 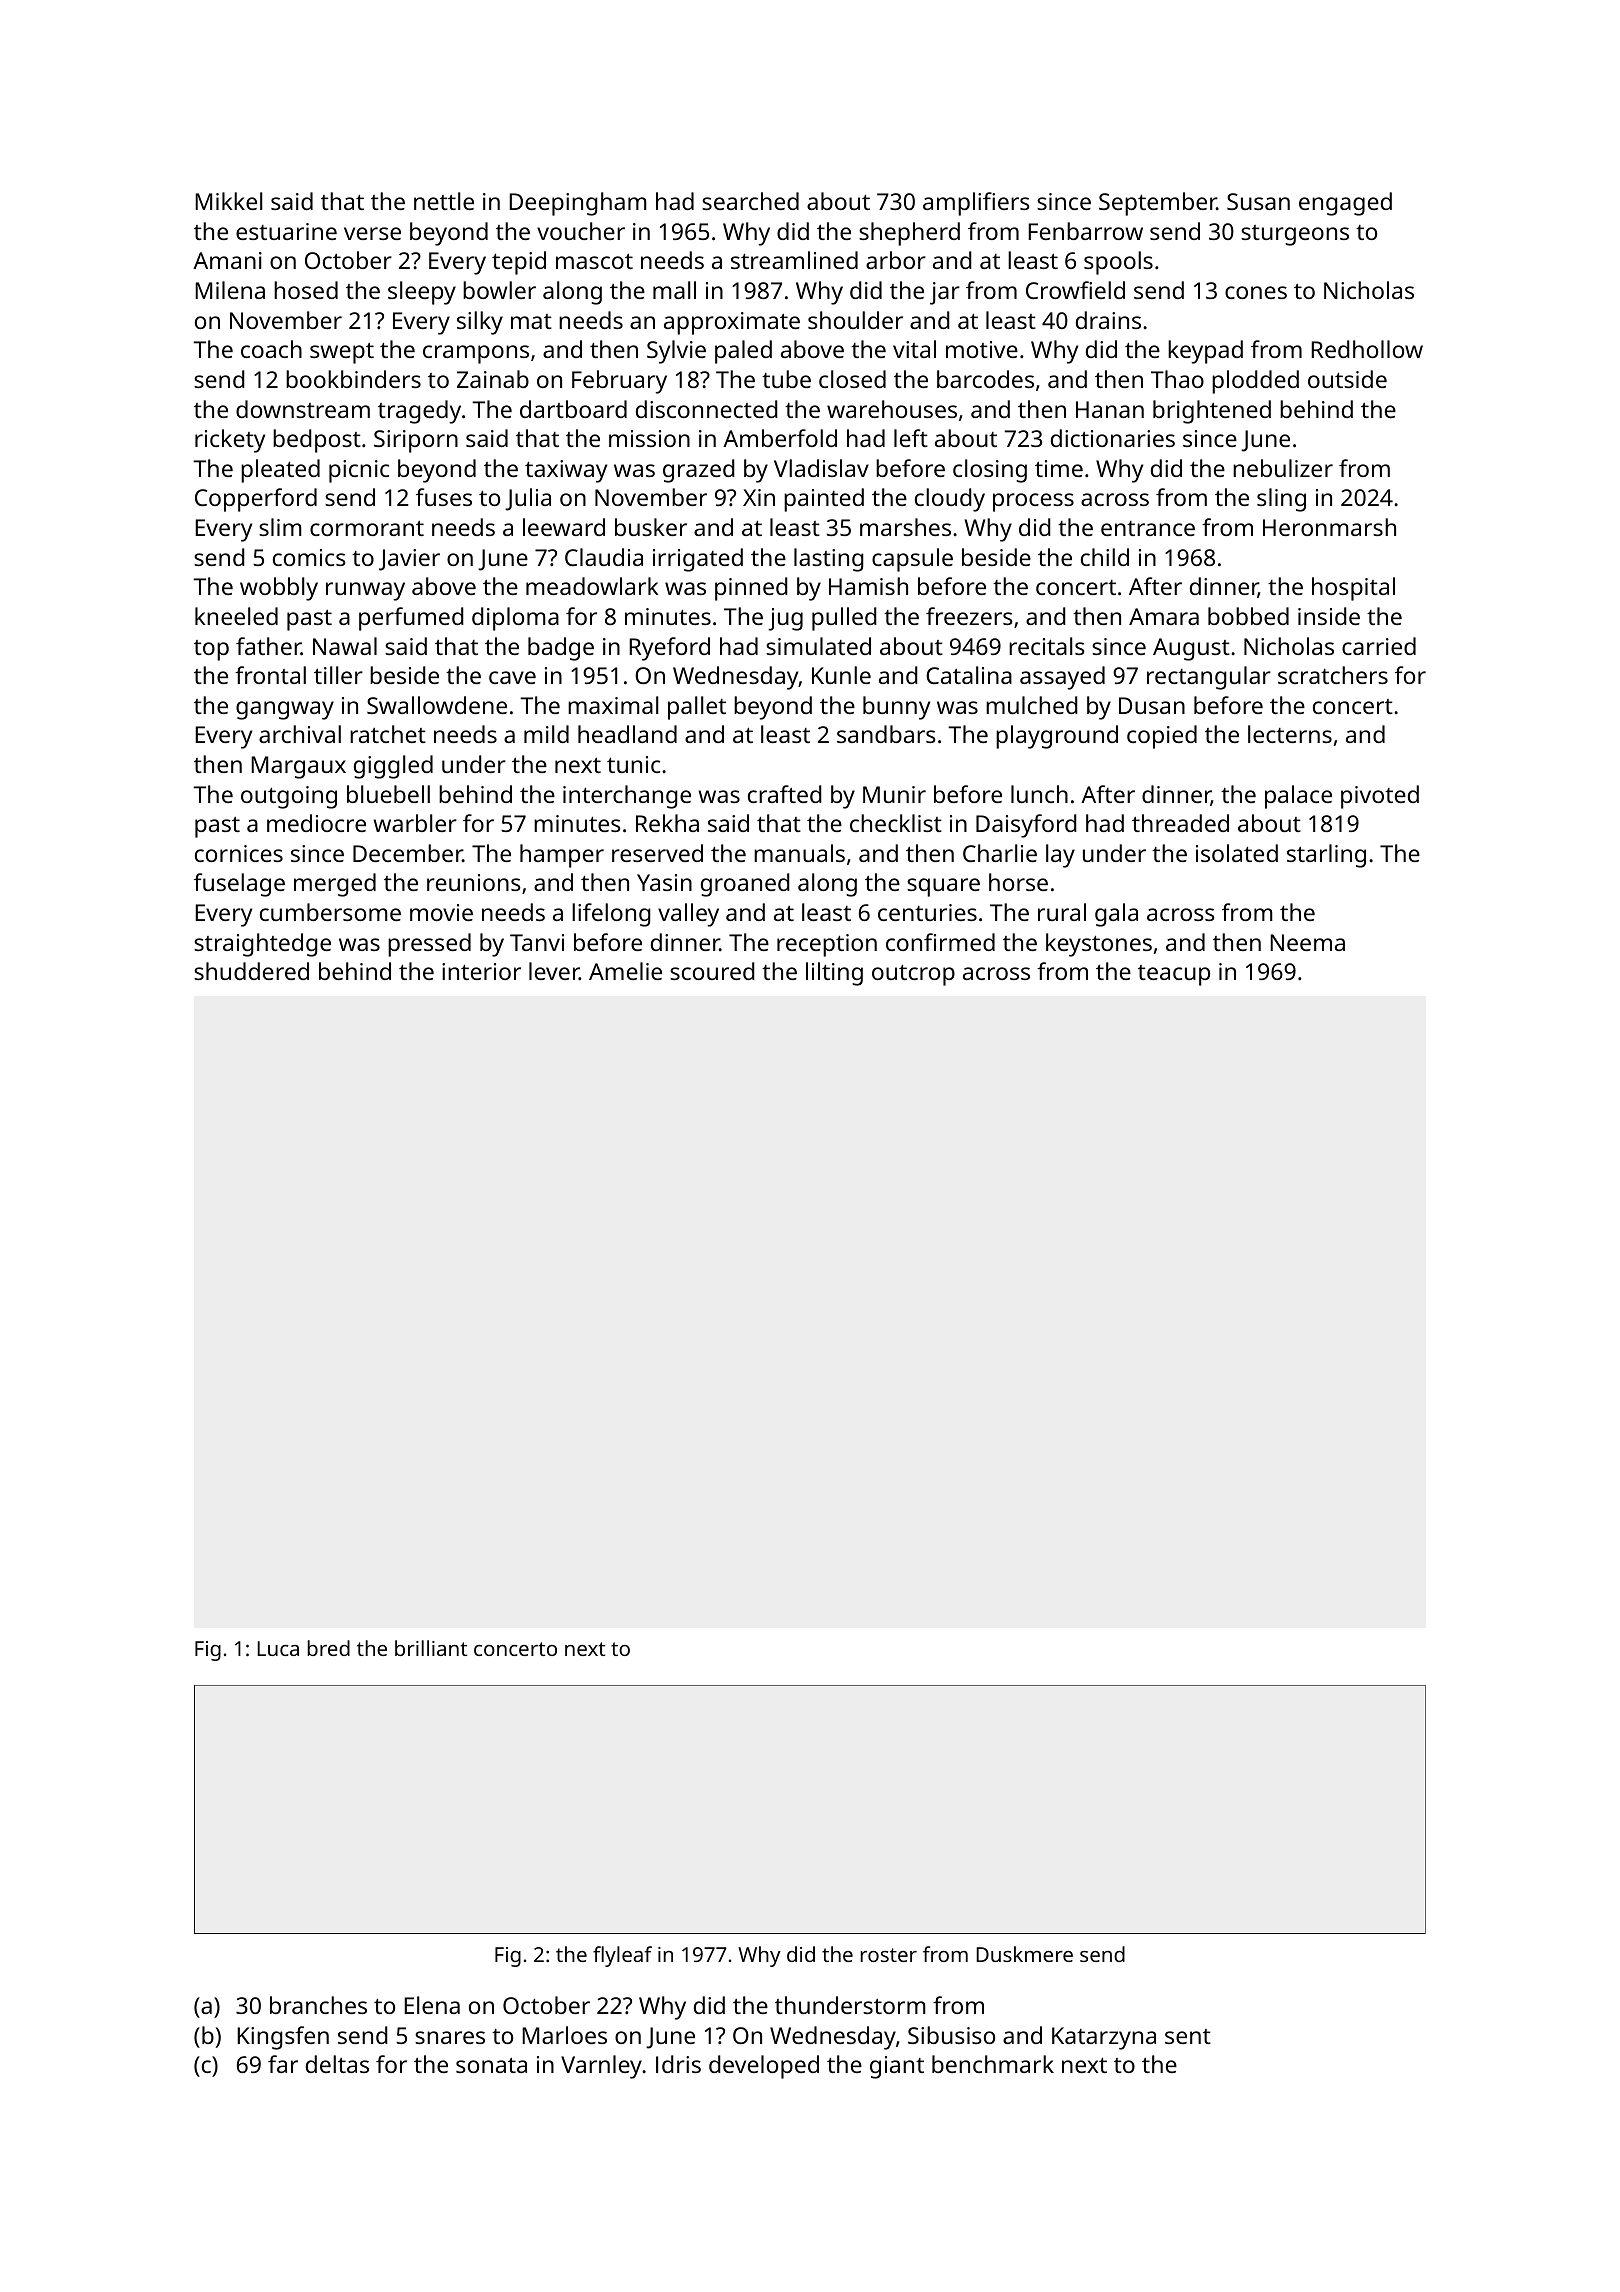 What do you see at coordinates (564, 2035) in the document?
I see `Marloes` at bounding box center [564, 2035].
